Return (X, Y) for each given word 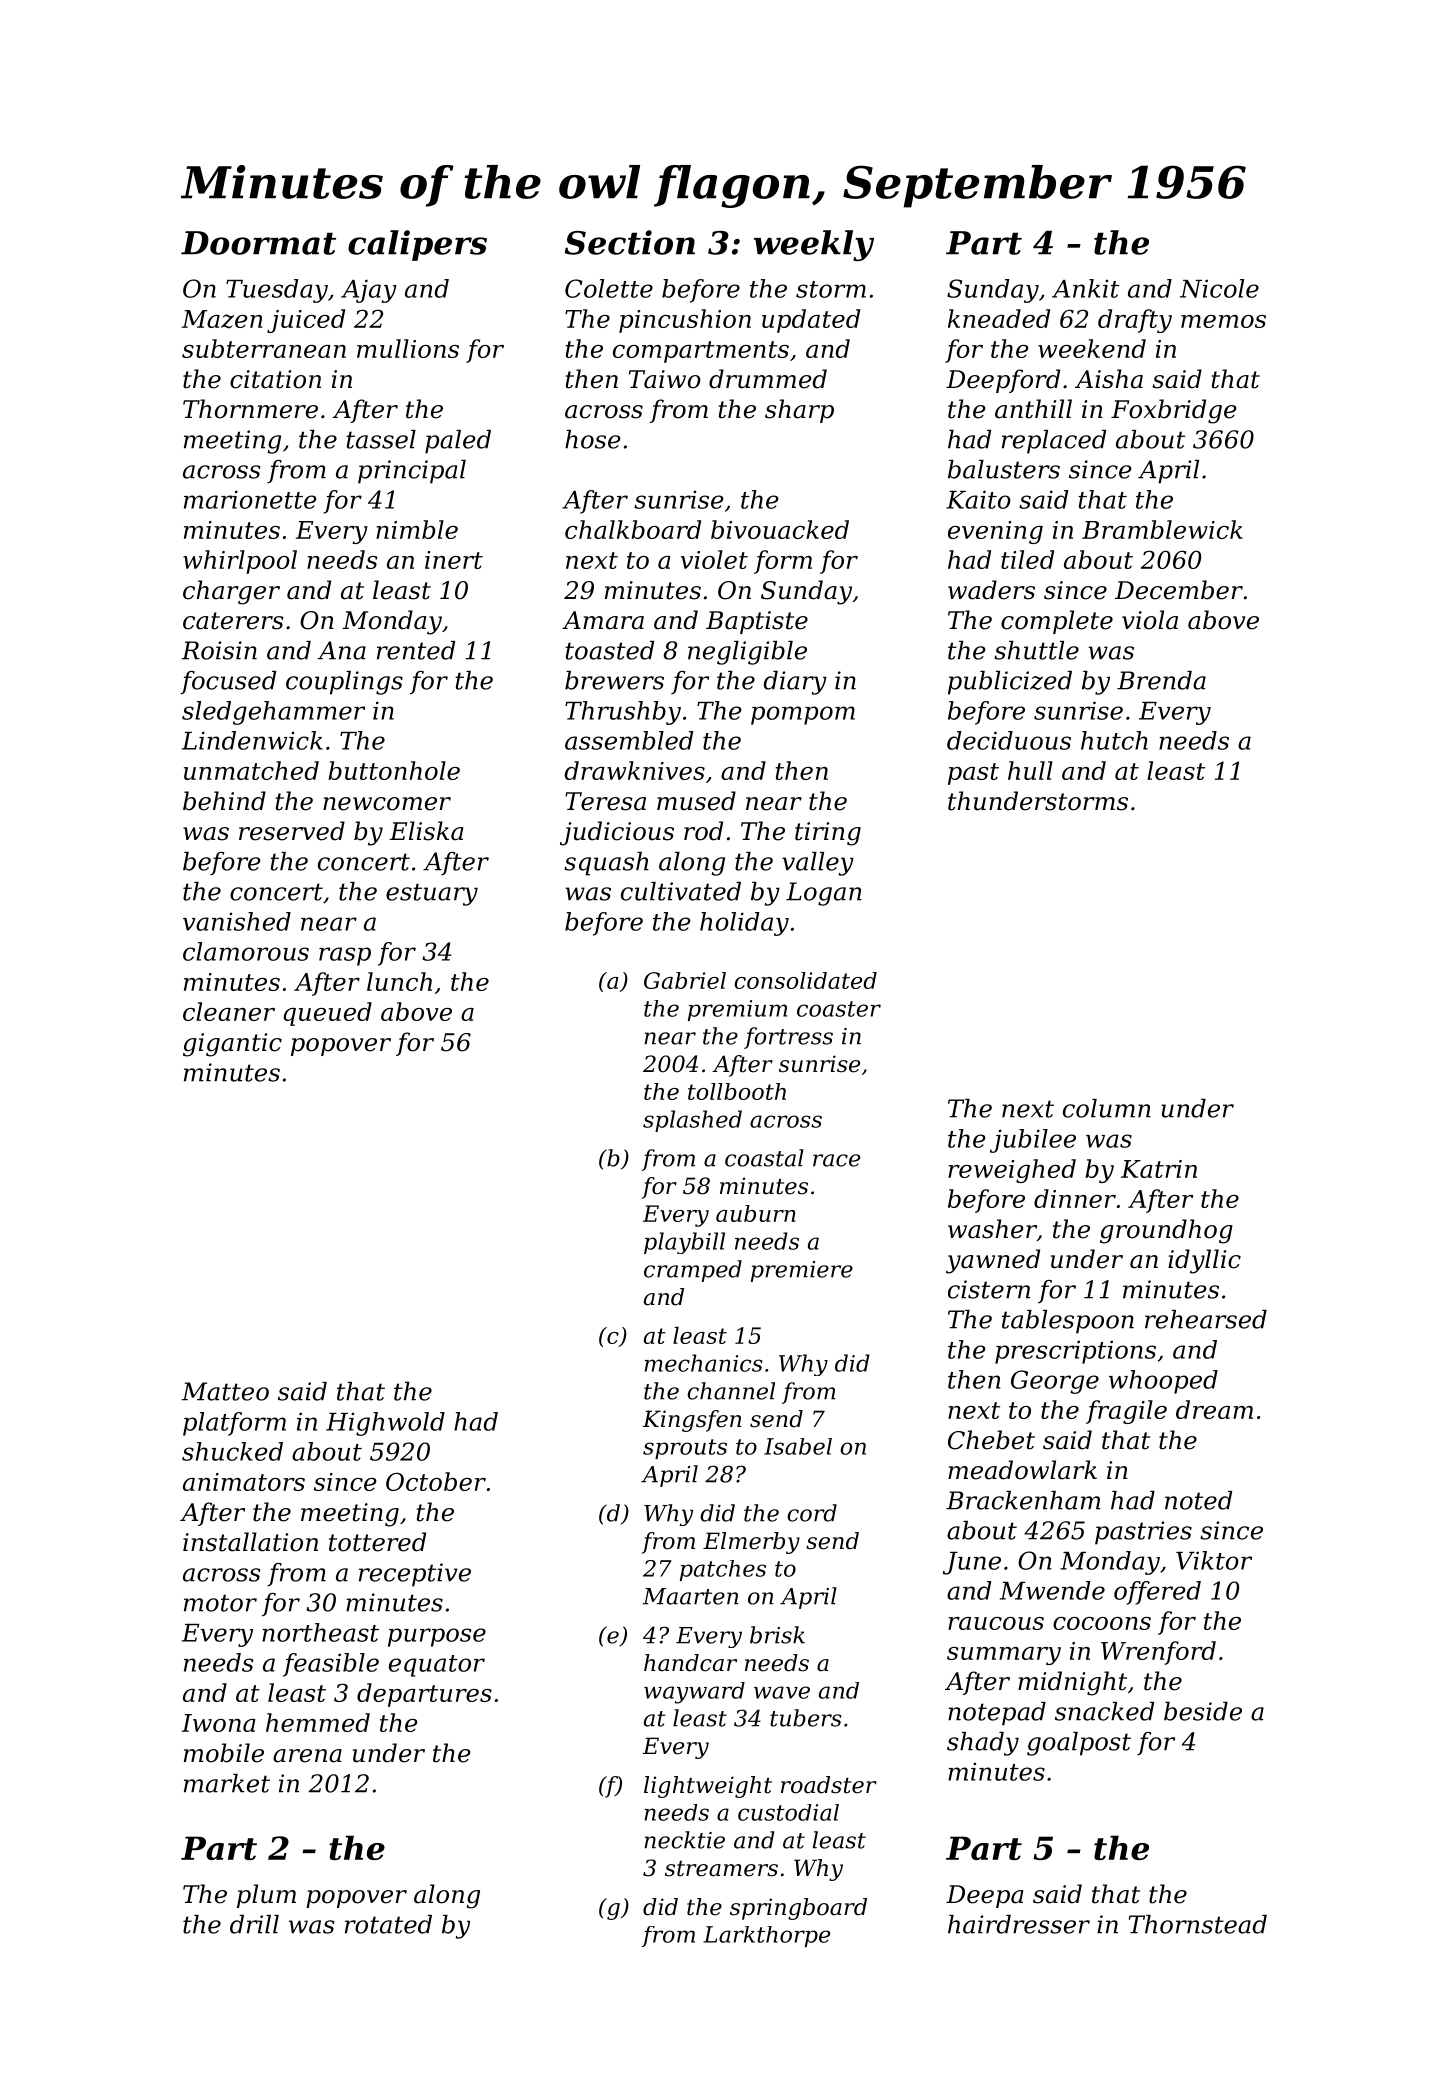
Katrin (1159, 1169)
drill (254, 1924)
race (836, 1160)
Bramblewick (1162, 529)
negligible (747, 653)
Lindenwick (252, 740)
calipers (417, 245)
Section (630, 242)
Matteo (225, 1391)
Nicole (1219, 288)
